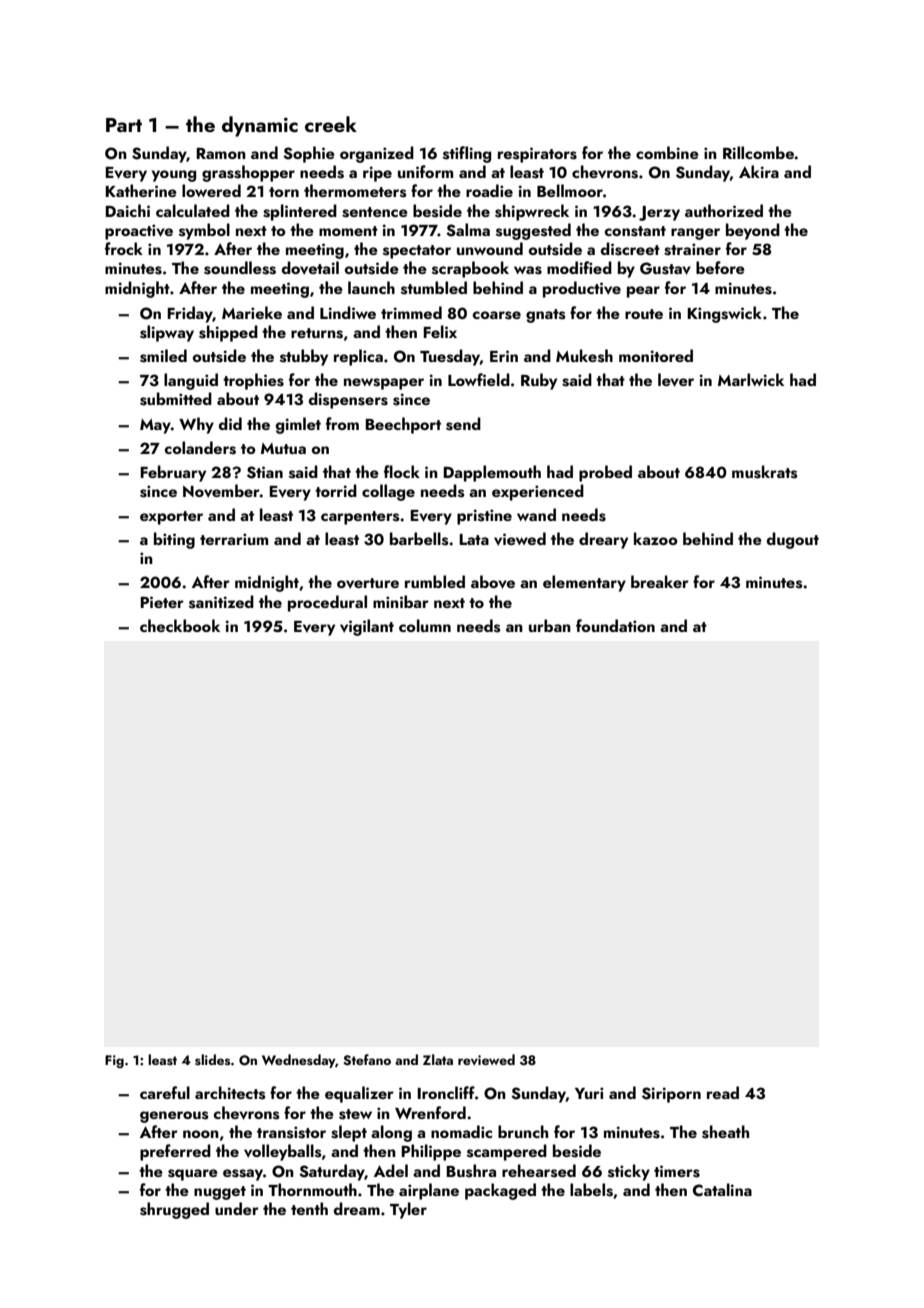 Image resolution: width=924 pixels, height=1308 pixels. What do you see at coordinates (615, 625) in the image?
I see `foundation` at bounding box center [615, 625].
